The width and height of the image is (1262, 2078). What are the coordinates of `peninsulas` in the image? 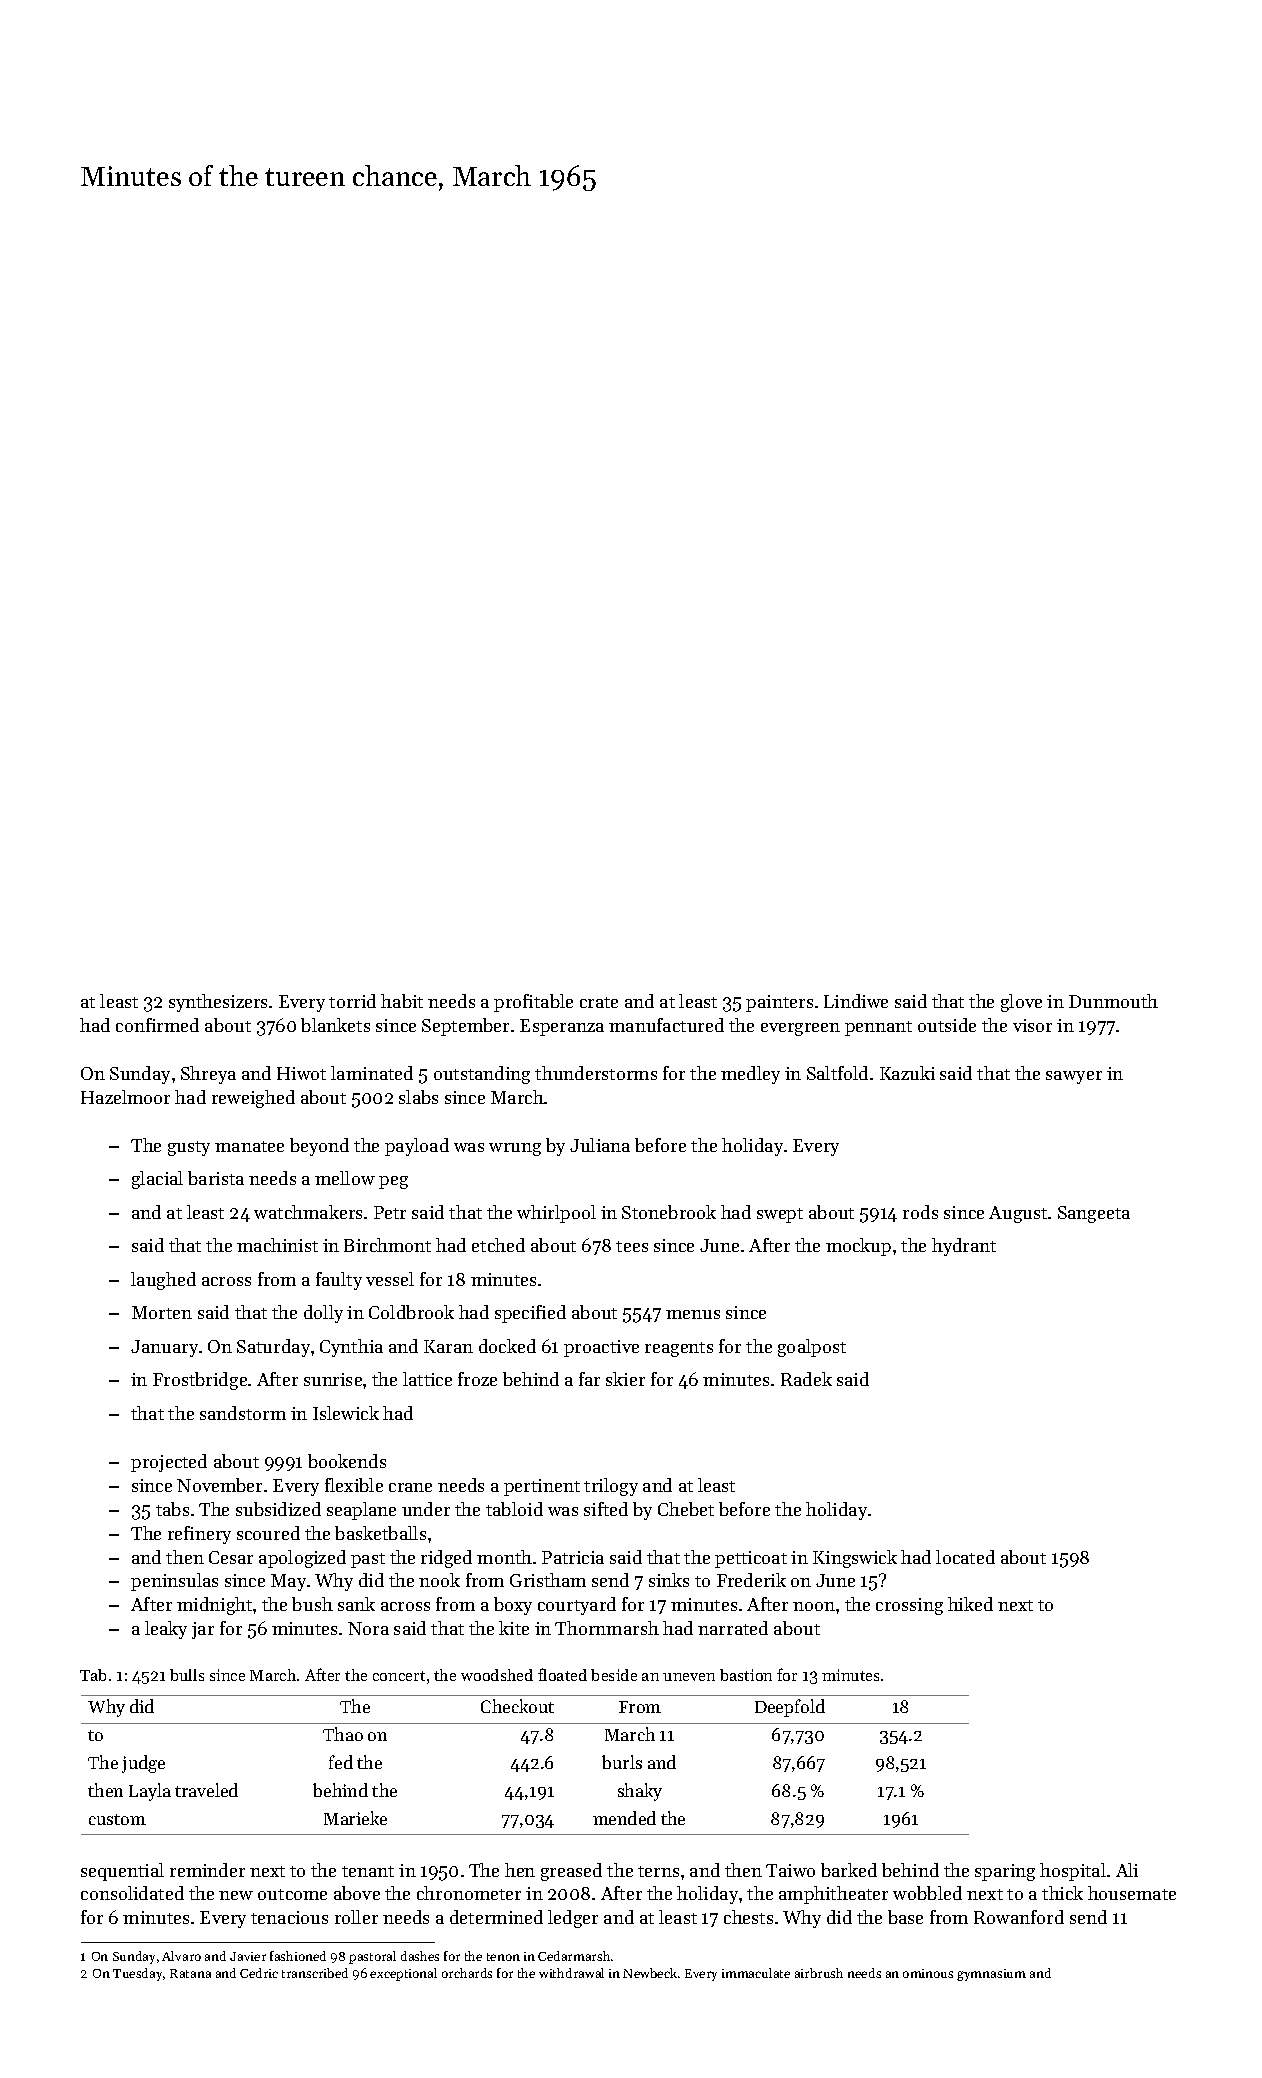 It's located at (174, 1582).
